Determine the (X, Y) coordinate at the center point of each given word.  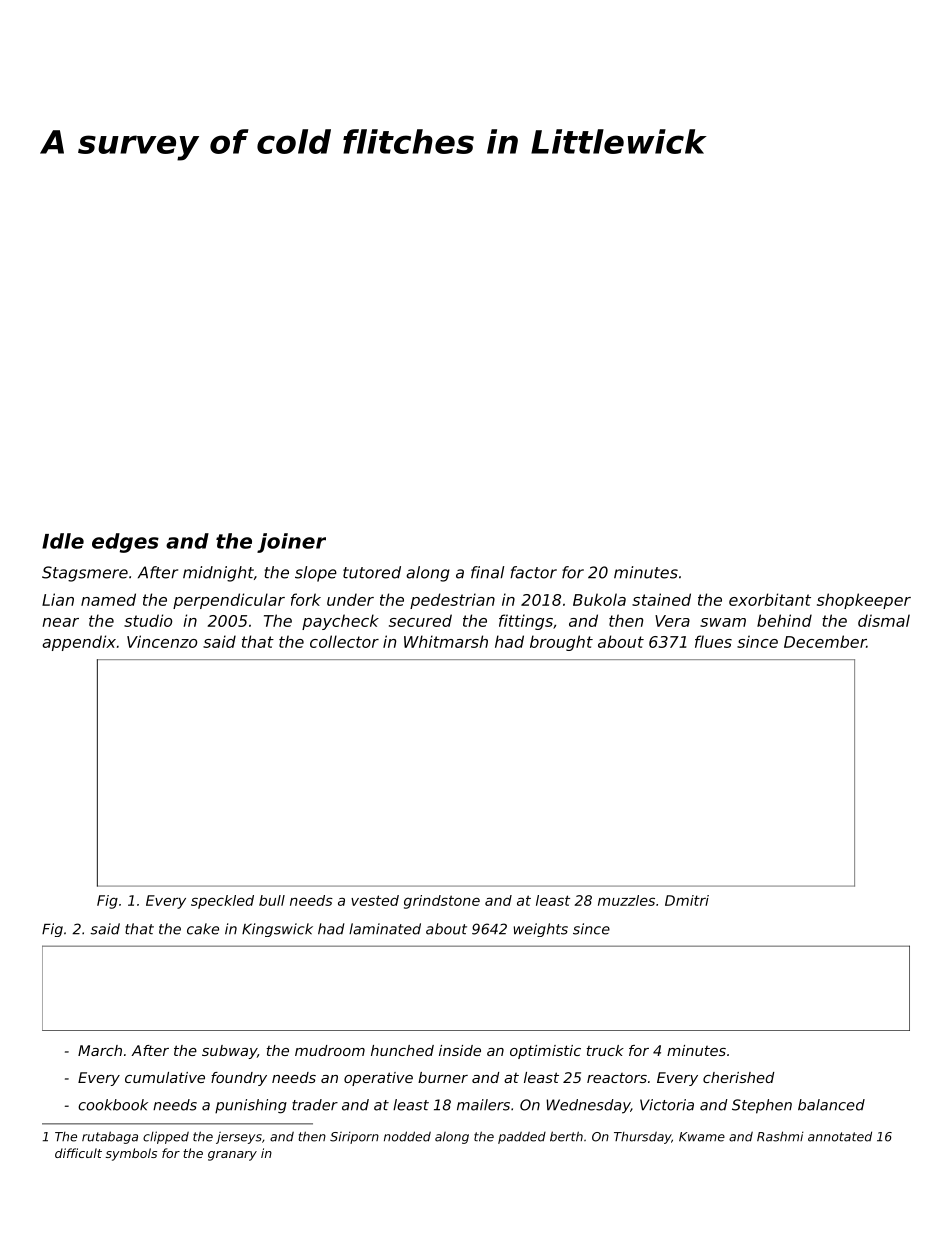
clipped (166, 1137)
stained (661, 599)
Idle (63, 541)
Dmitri (687, 900)
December (825, 641)
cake (203, 929)
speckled (222, 902)
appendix (79, 643)
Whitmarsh (446, 641)
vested (375, 900)
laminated (385, 929)
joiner (291, 543)
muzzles (626, 900)
